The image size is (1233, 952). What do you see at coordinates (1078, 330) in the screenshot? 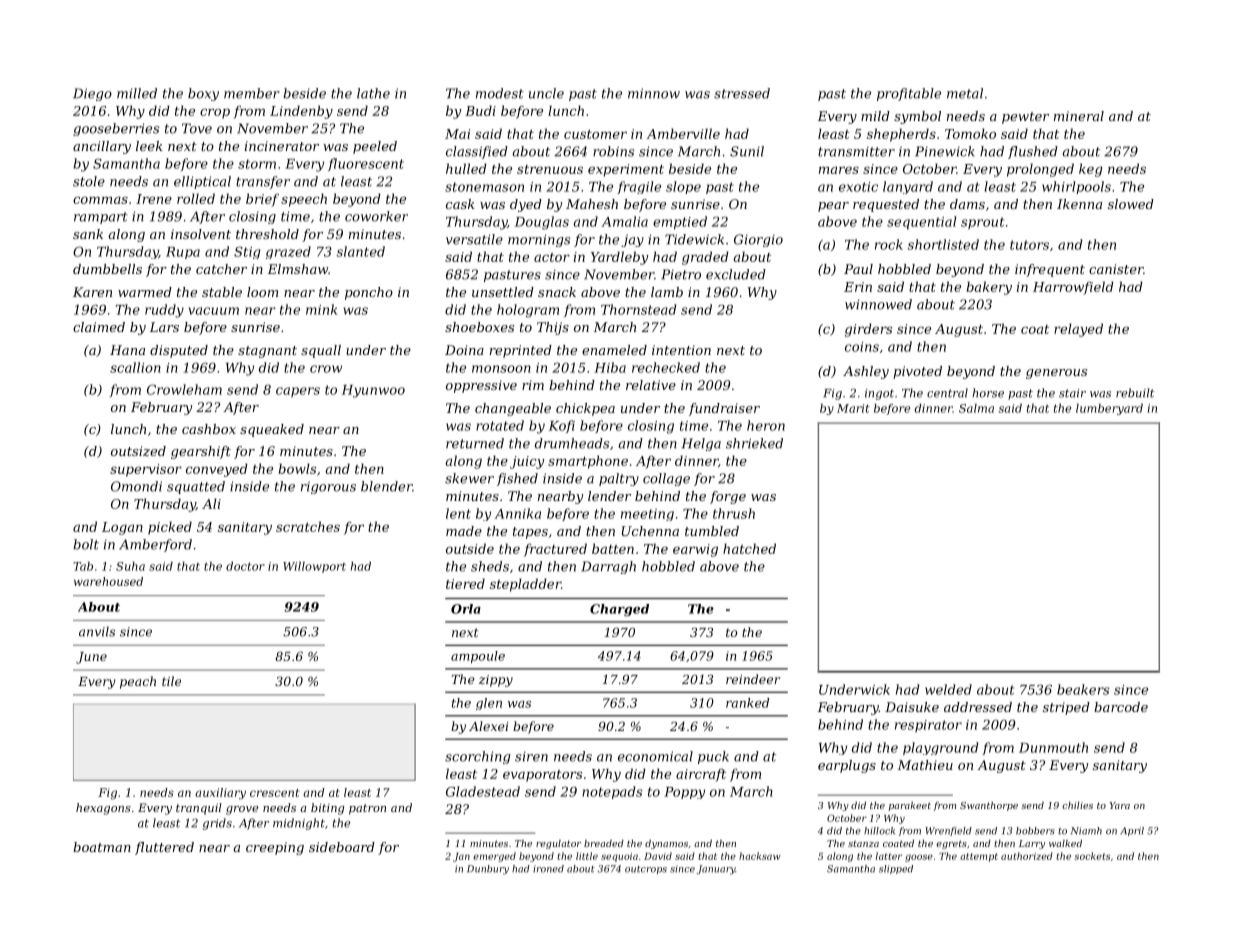
I see `relayed` at bounding box center [1078, 330].
